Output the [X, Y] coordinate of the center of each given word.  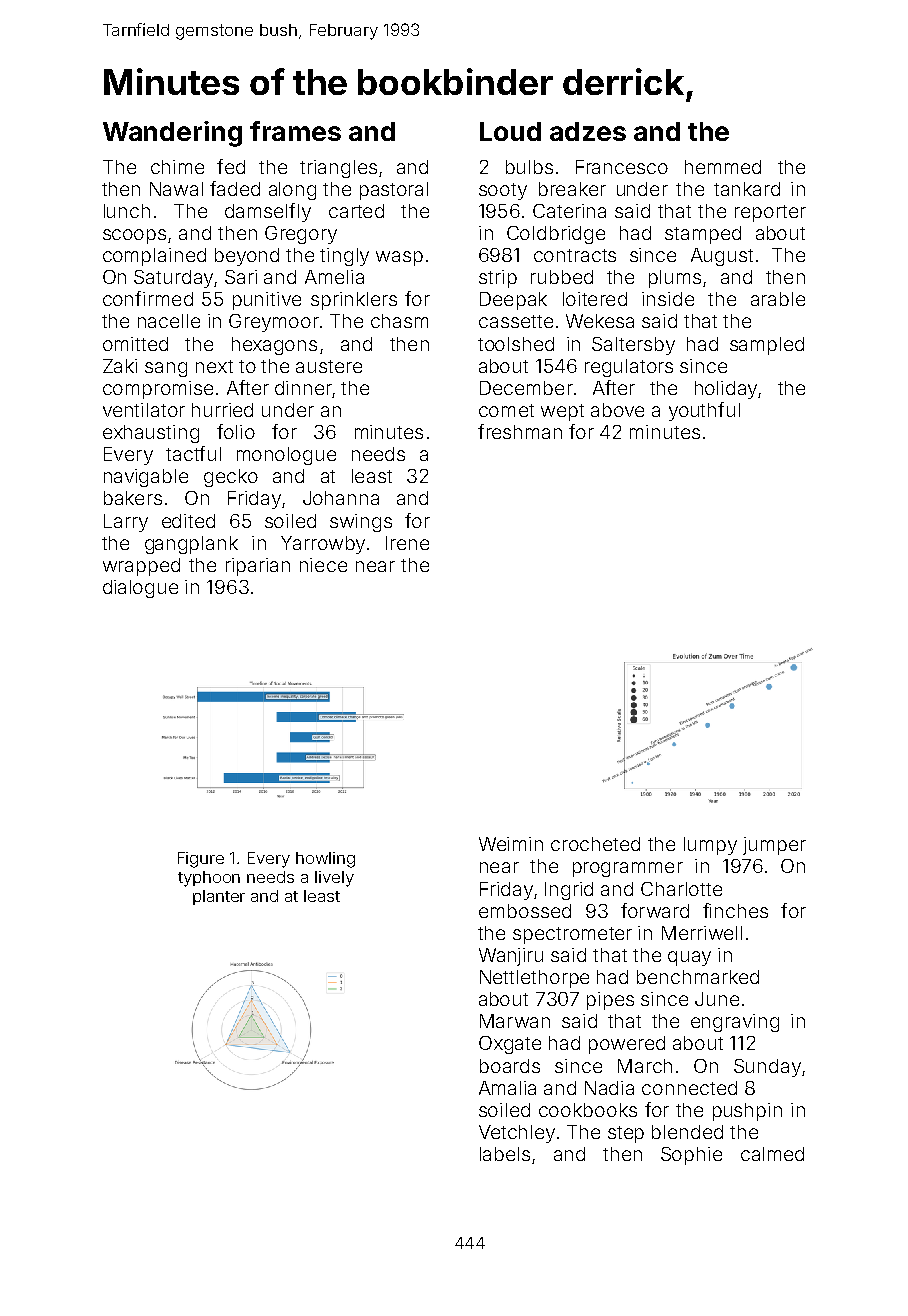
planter [219, 897]
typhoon [209, 879]
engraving [735, 1023]
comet [506, 410]
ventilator [144, 410]
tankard [747, 189]
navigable [146, 478]
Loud [510, 131]
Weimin [511, 844]
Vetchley [517, 1134]
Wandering [172, 134]
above [617, 410]
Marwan [515, 1021]
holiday [726, 390]
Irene [407, 543]
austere [329, 366]
